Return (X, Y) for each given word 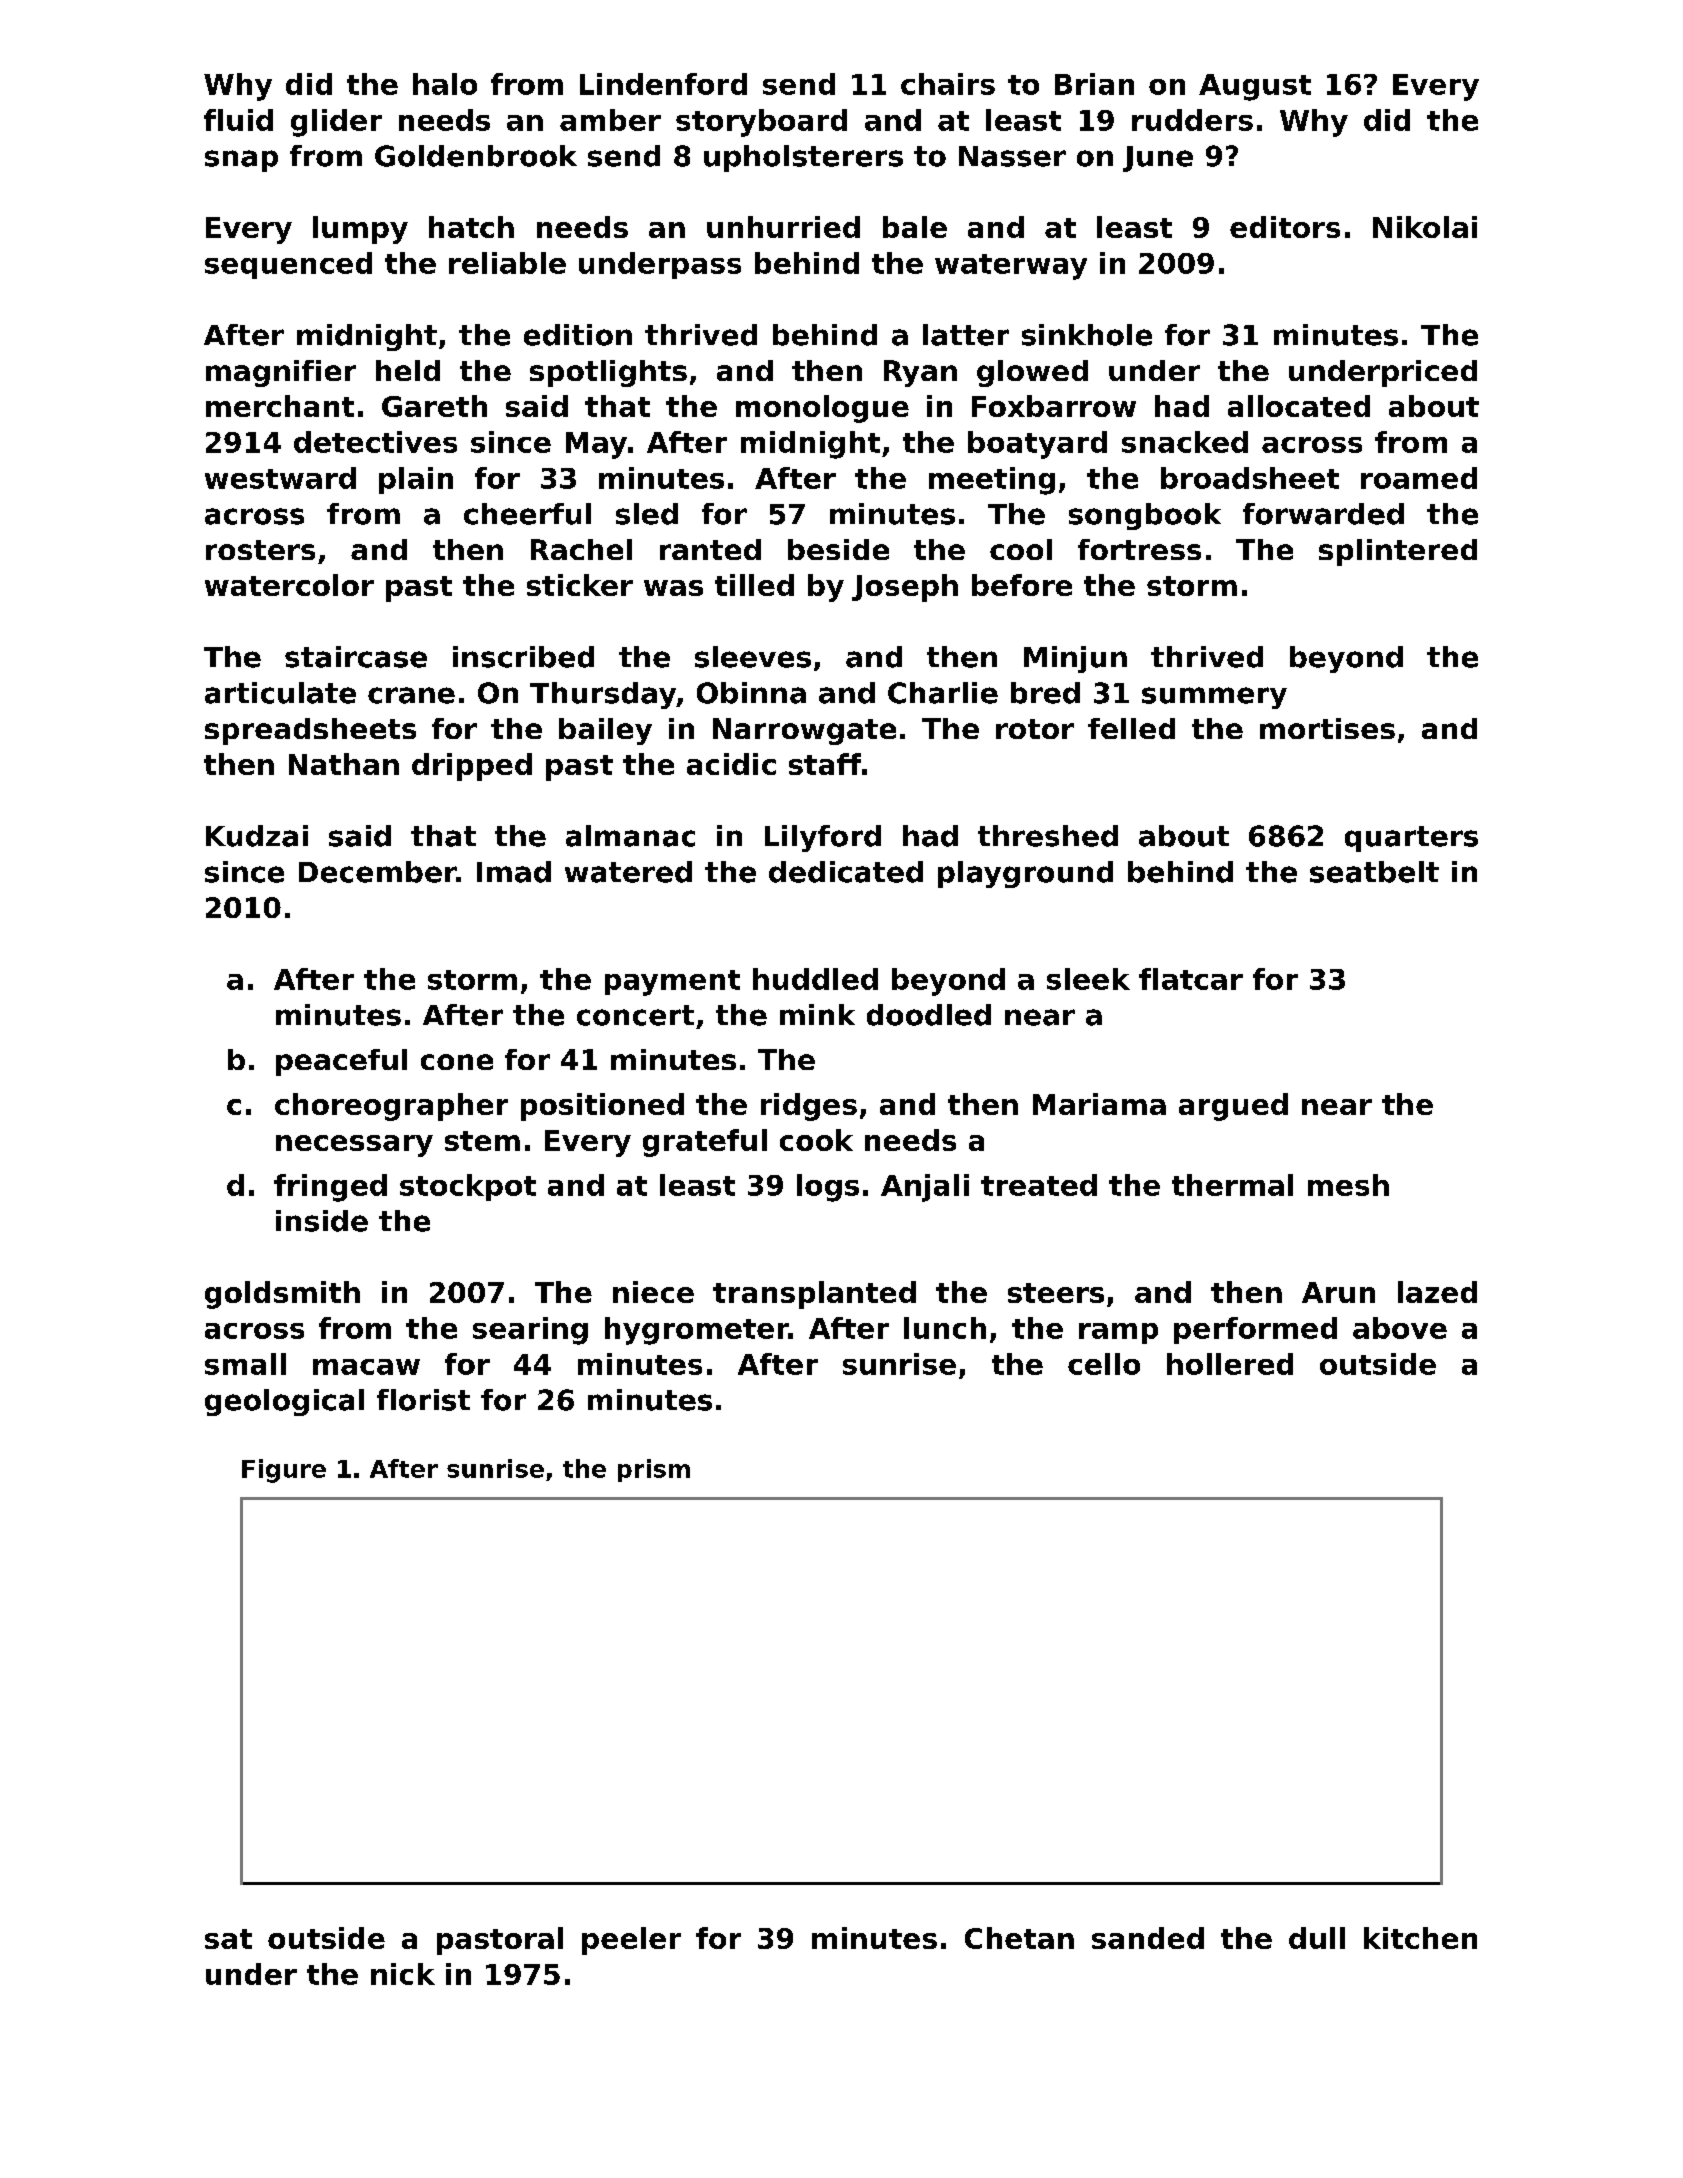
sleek (1088, 979)
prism (654, 1470)
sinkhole (1087, 335)
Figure (284, 1471)
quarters (1411, 839)
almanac (630, 836)
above (1400, 1328)
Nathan (344, 764)
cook (816, 1140)
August (1255, 87)
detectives (375, 442)
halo (445, 84)
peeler (631, 1941)
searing (530, 1331)
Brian (1094, 84)
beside (838, 549)
